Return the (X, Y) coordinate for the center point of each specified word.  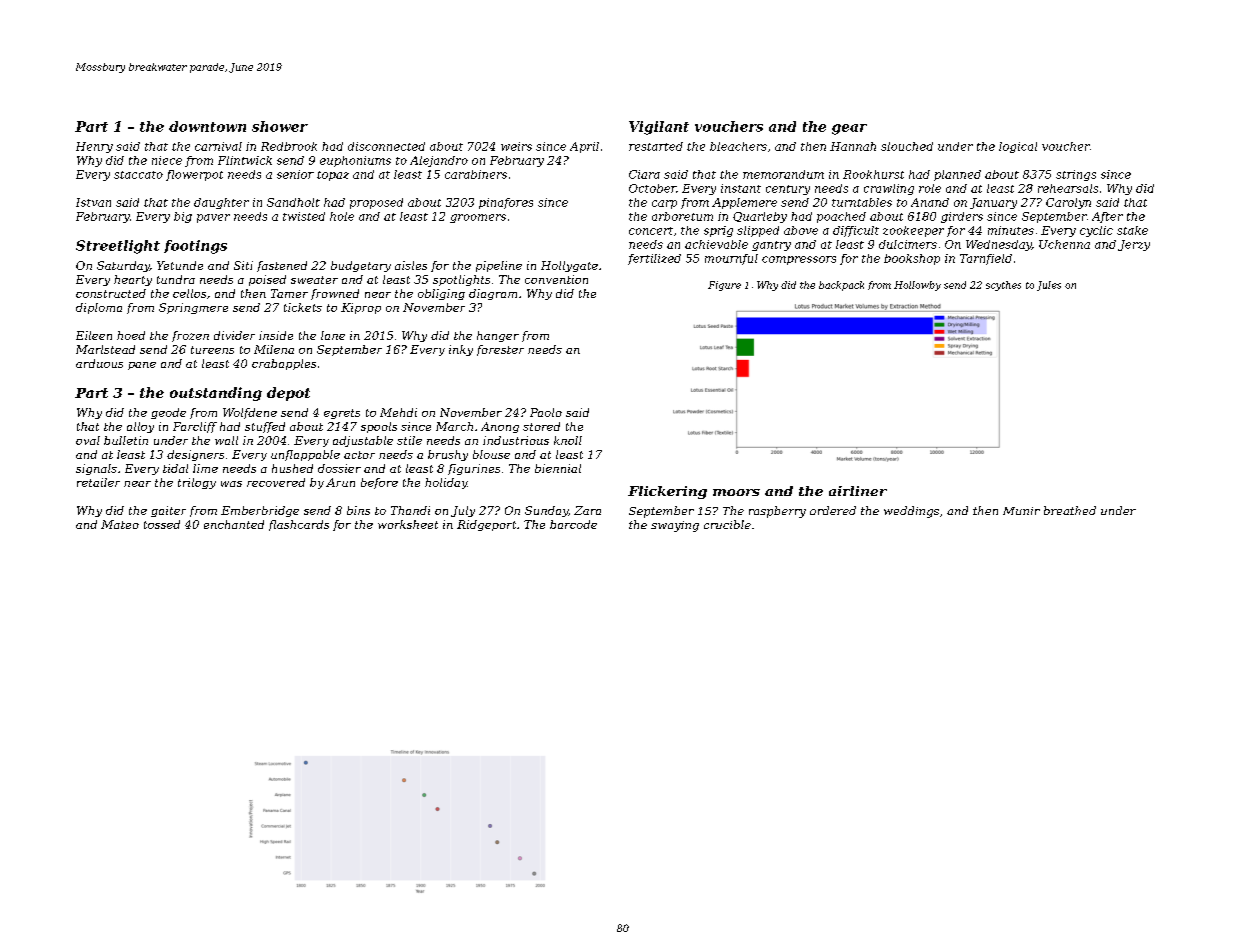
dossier (339, 468)
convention (556, 279)
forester (500, 350)
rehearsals (1068, 188)
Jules (1049, 286)
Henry (94, 147)
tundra (176, 279)
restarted (656, 146)
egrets (342, 414)
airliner (858, 491)
